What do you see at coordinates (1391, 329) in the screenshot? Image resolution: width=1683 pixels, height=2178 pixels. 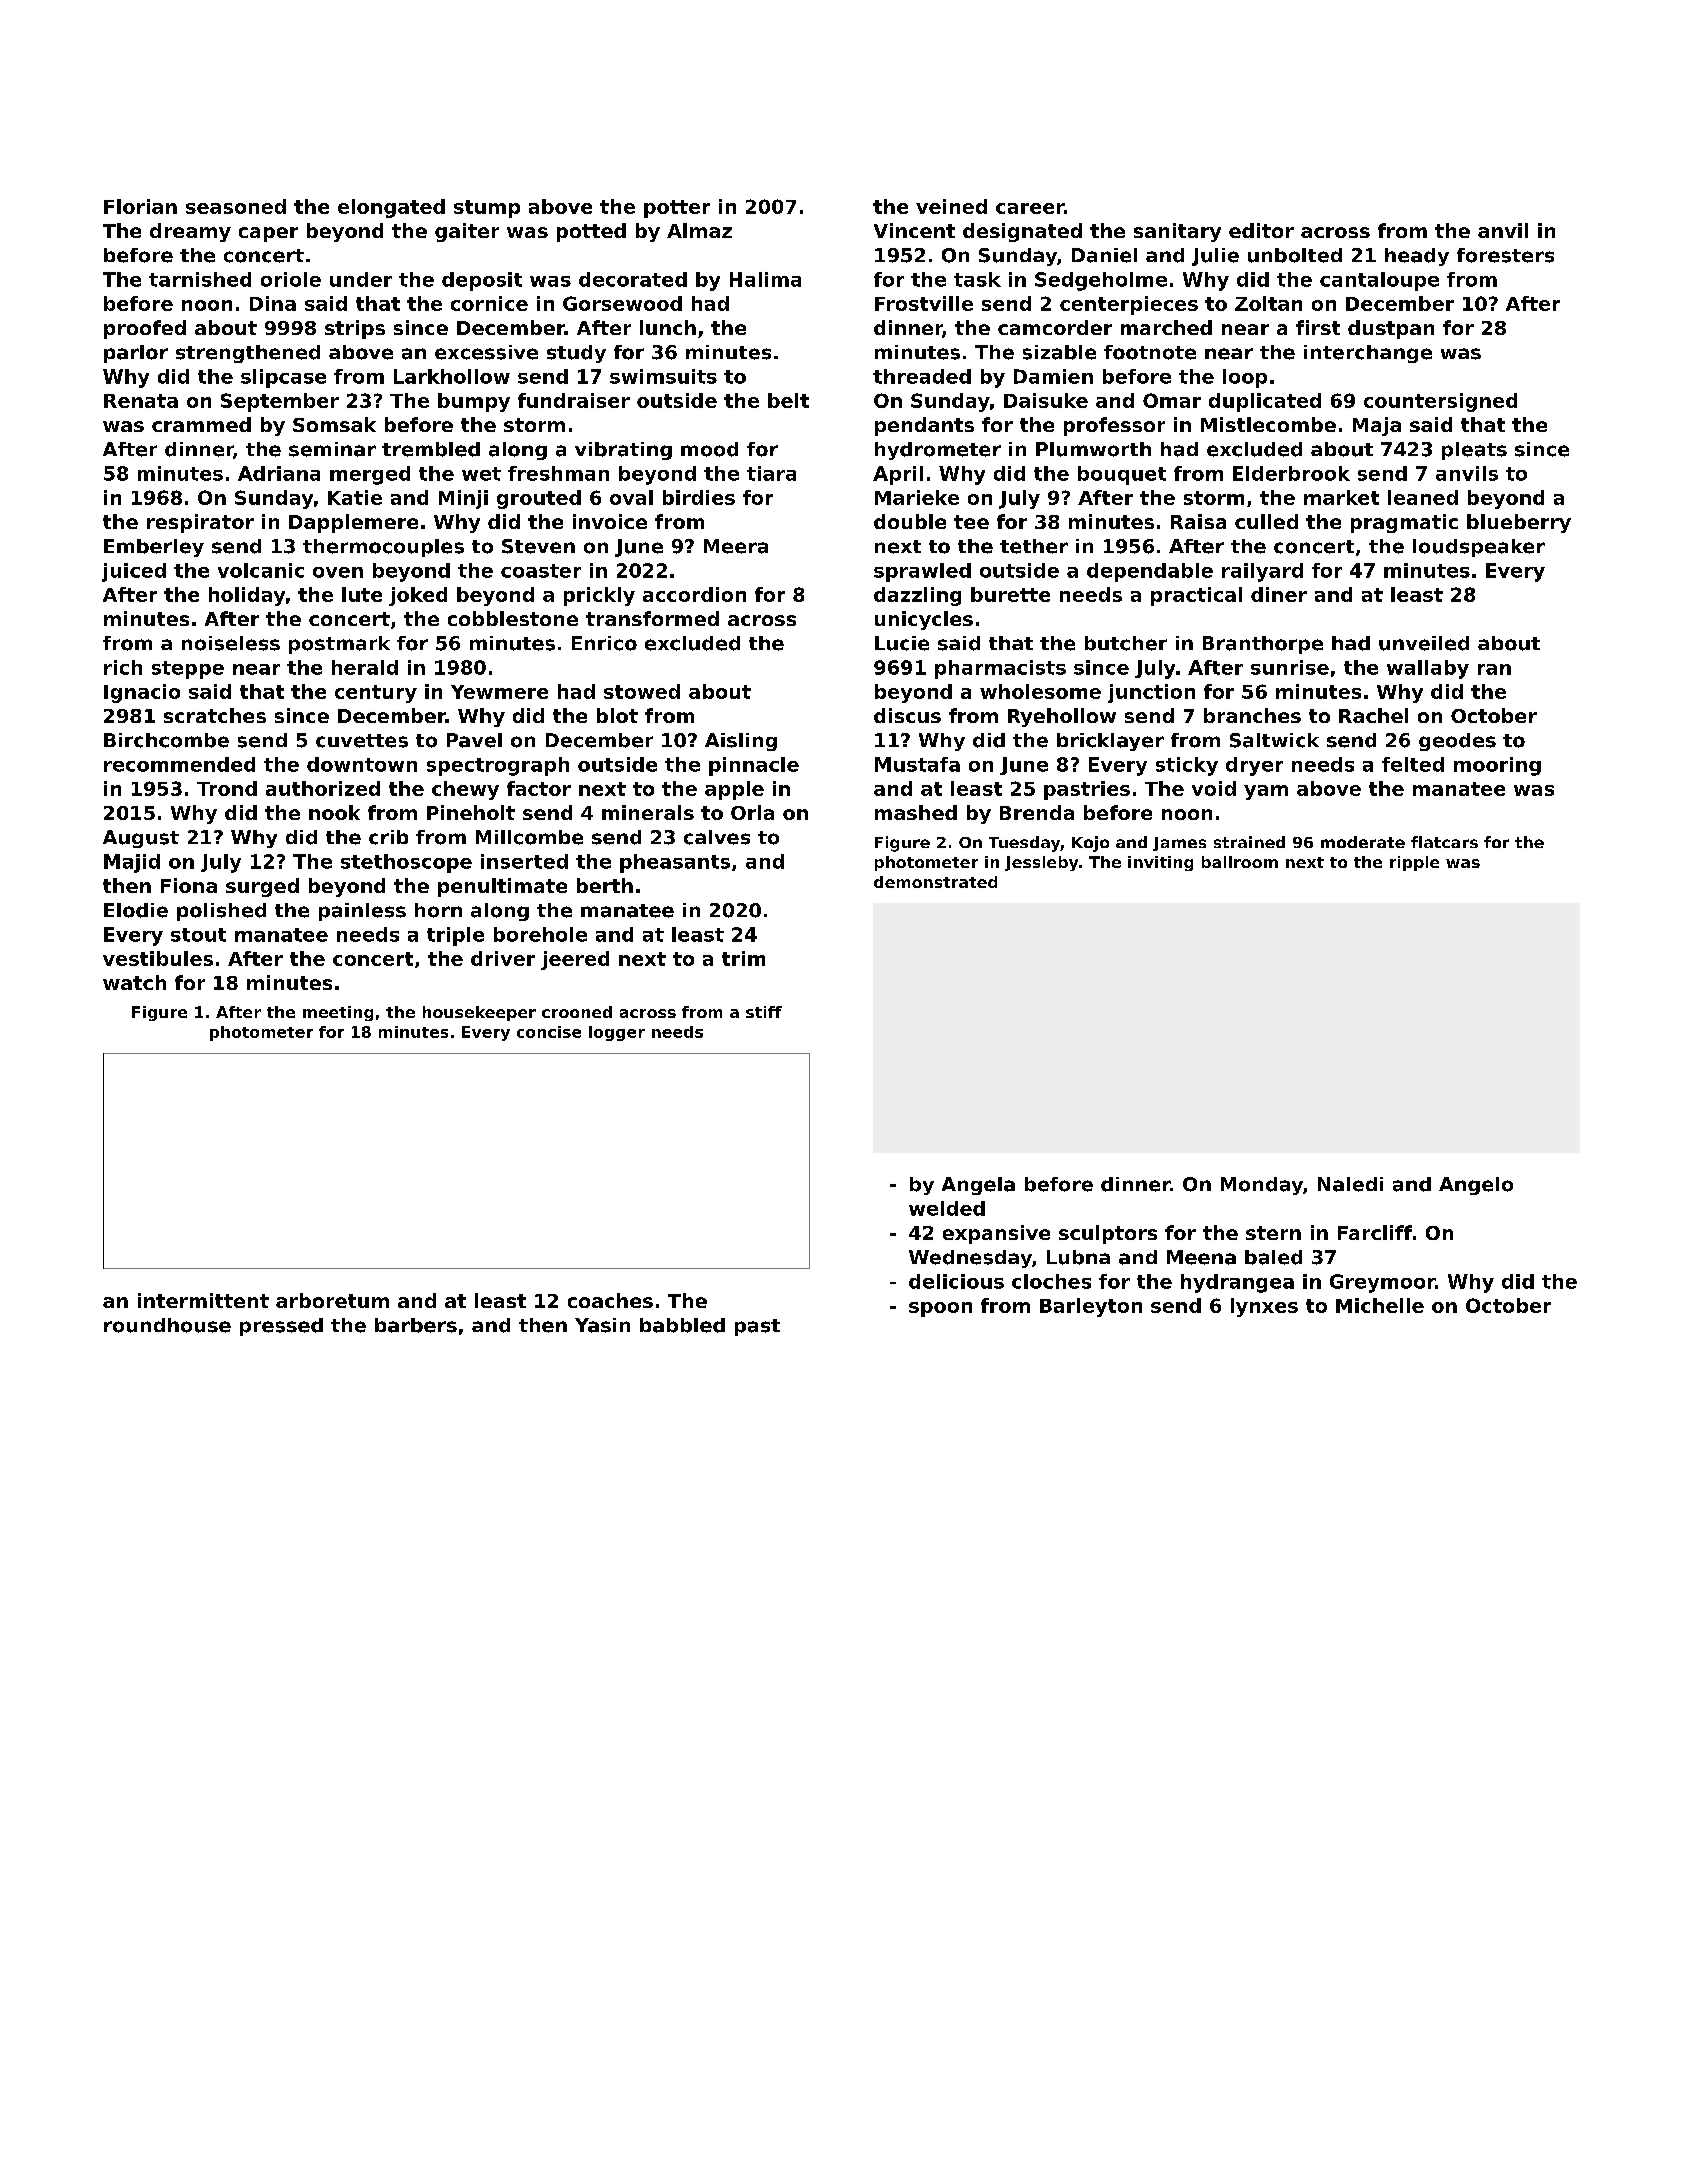 I see `dustpan` at bounding box center [1391, 329].
